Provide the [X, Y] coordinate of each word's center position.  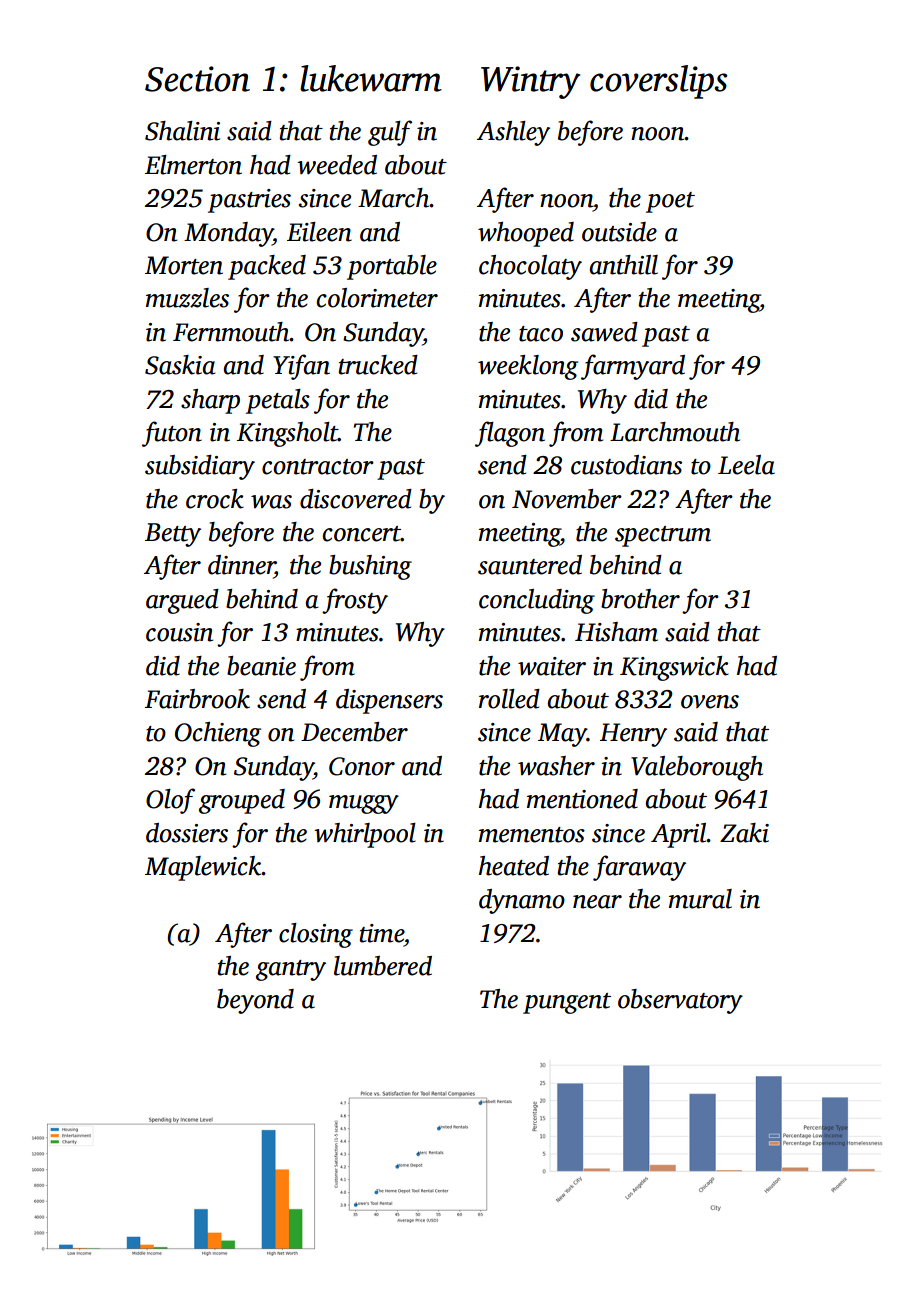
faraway [639, 868]
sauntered [530, 565]
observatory [680, 1001]
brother [640, 599]
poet [670, 202]
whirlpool [365, 835]
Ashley [513, 133]
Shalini [182, 131]
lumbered [383, 966]
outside [619, 232]
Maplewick [203, 868]
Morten [184, 265]
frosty [355, 601]
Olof [170, 801]
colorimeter [377, 298]
